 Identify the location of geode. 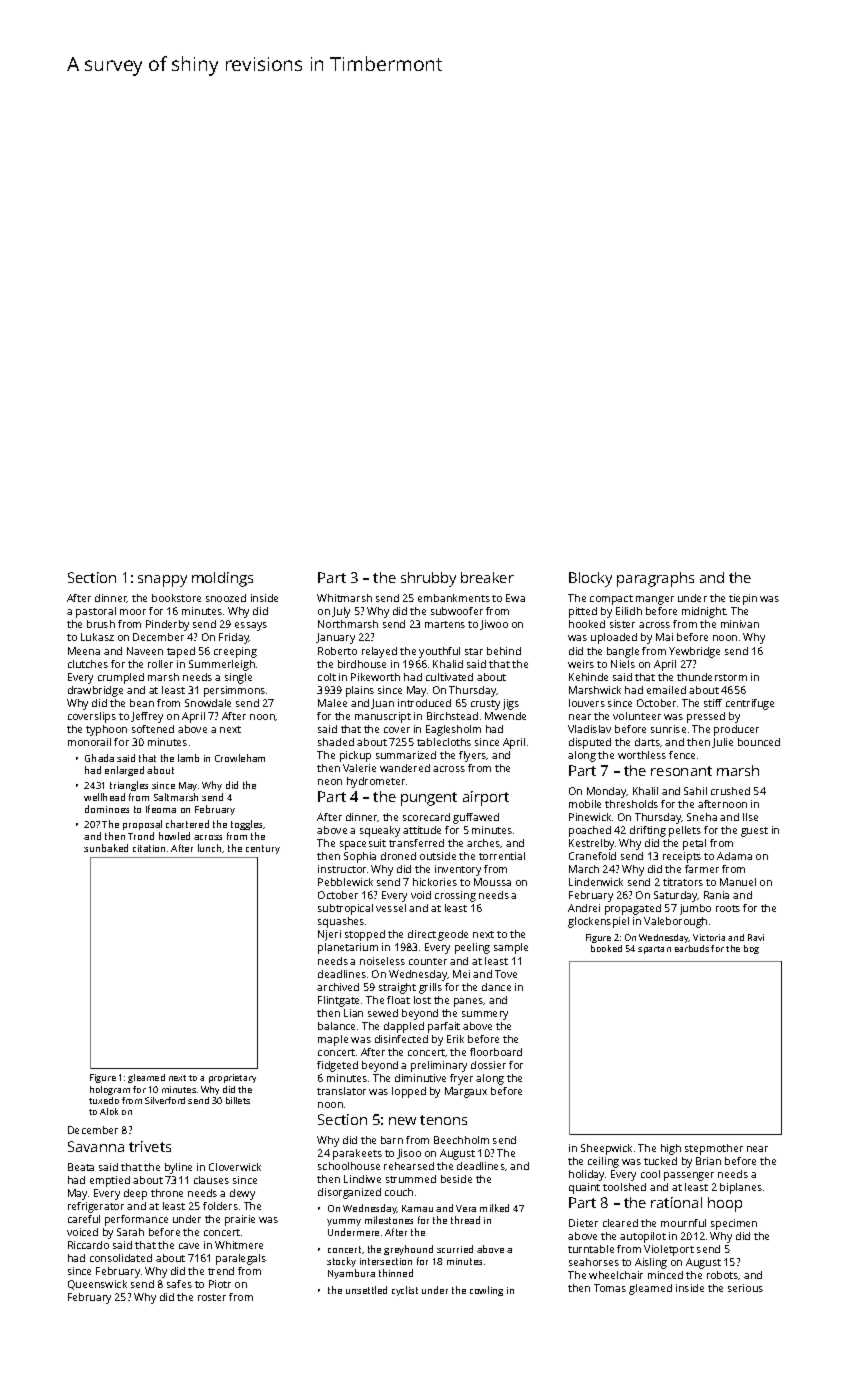
(453, 935).
